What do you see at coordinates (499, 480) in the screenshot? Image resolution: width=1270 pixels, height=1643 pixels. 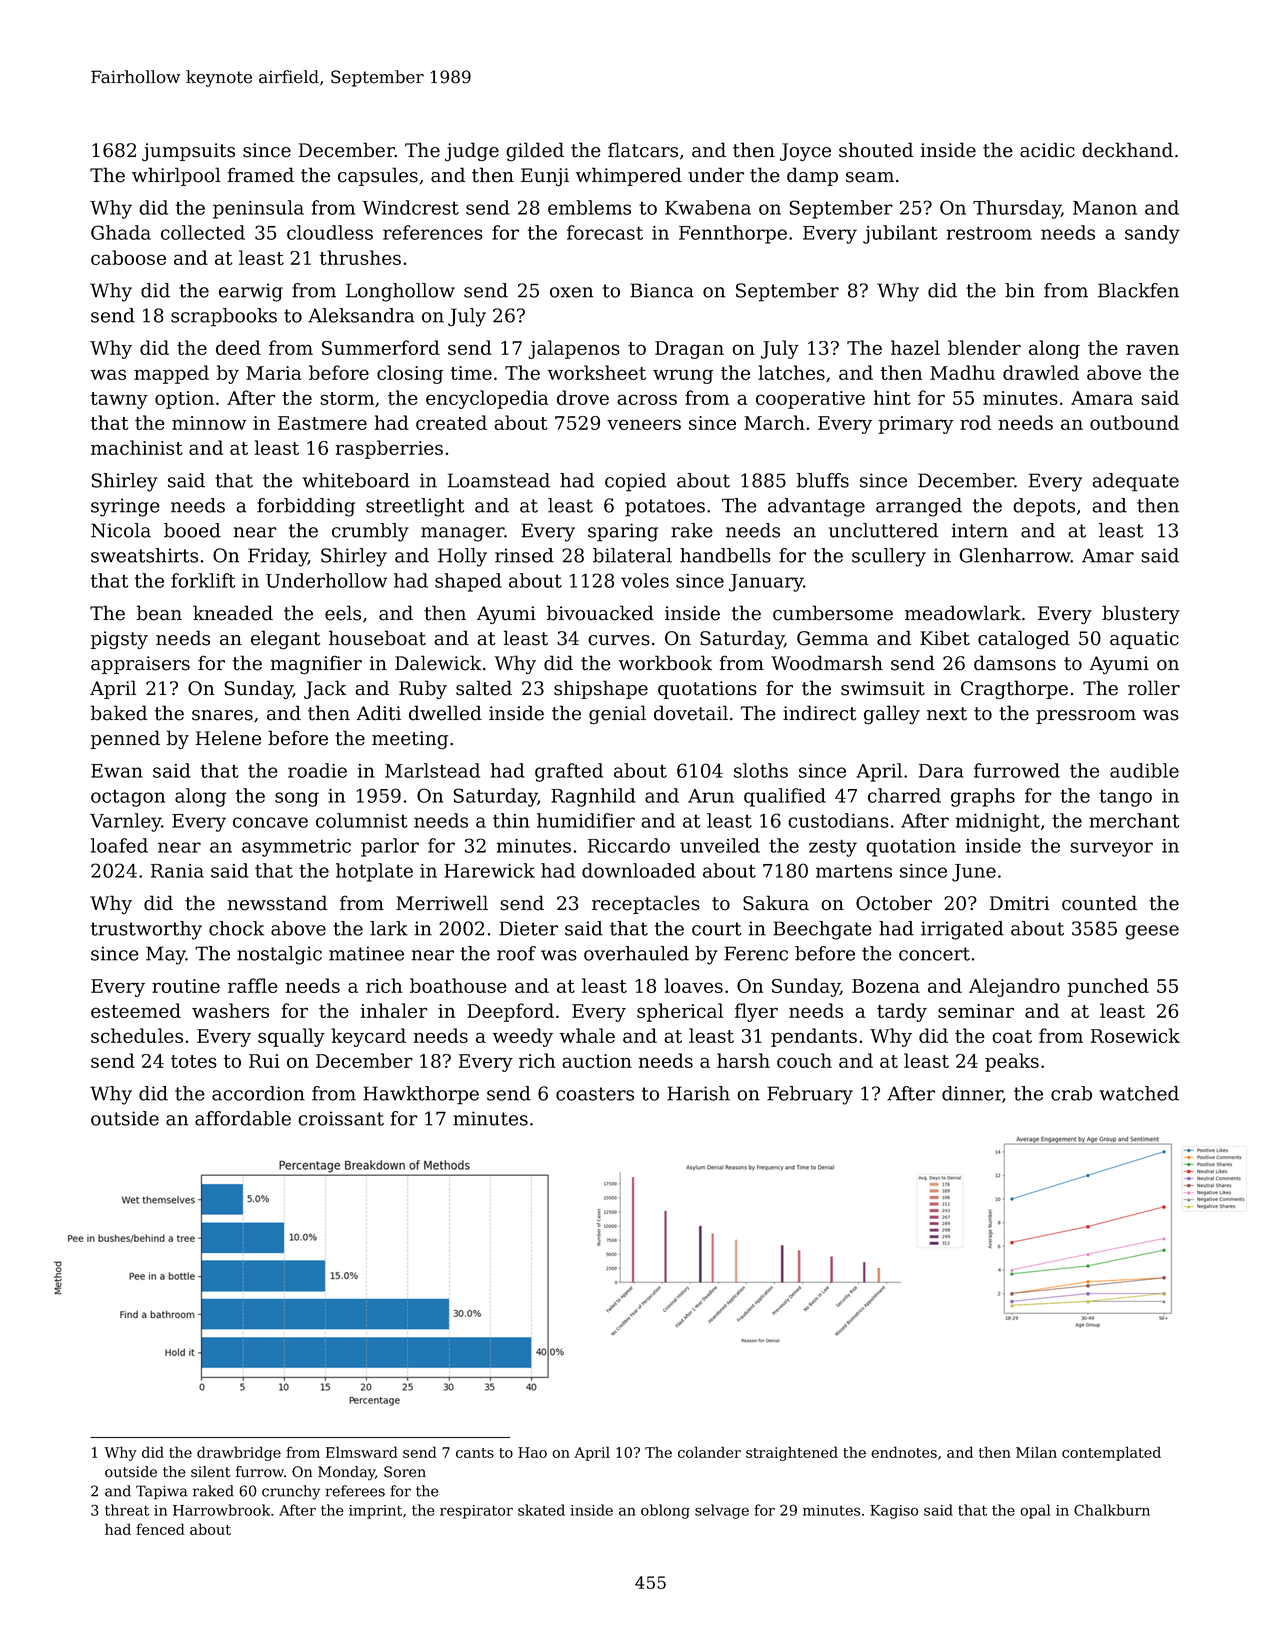 I see `Loamstead` at bounding box center [499, 480].
